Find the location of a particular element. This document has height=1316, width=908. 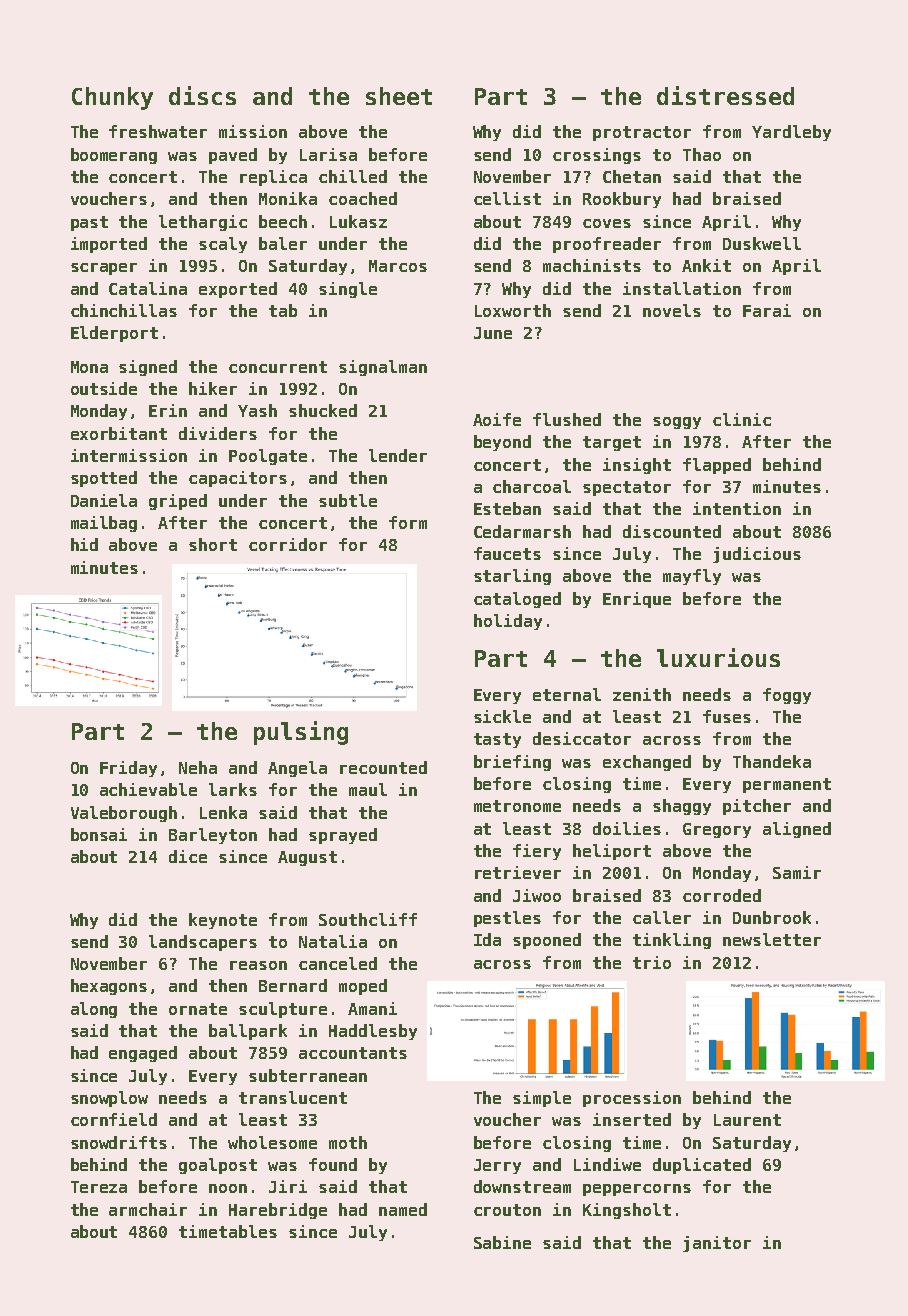

Yardleby is located at coordinates (791, 133).
